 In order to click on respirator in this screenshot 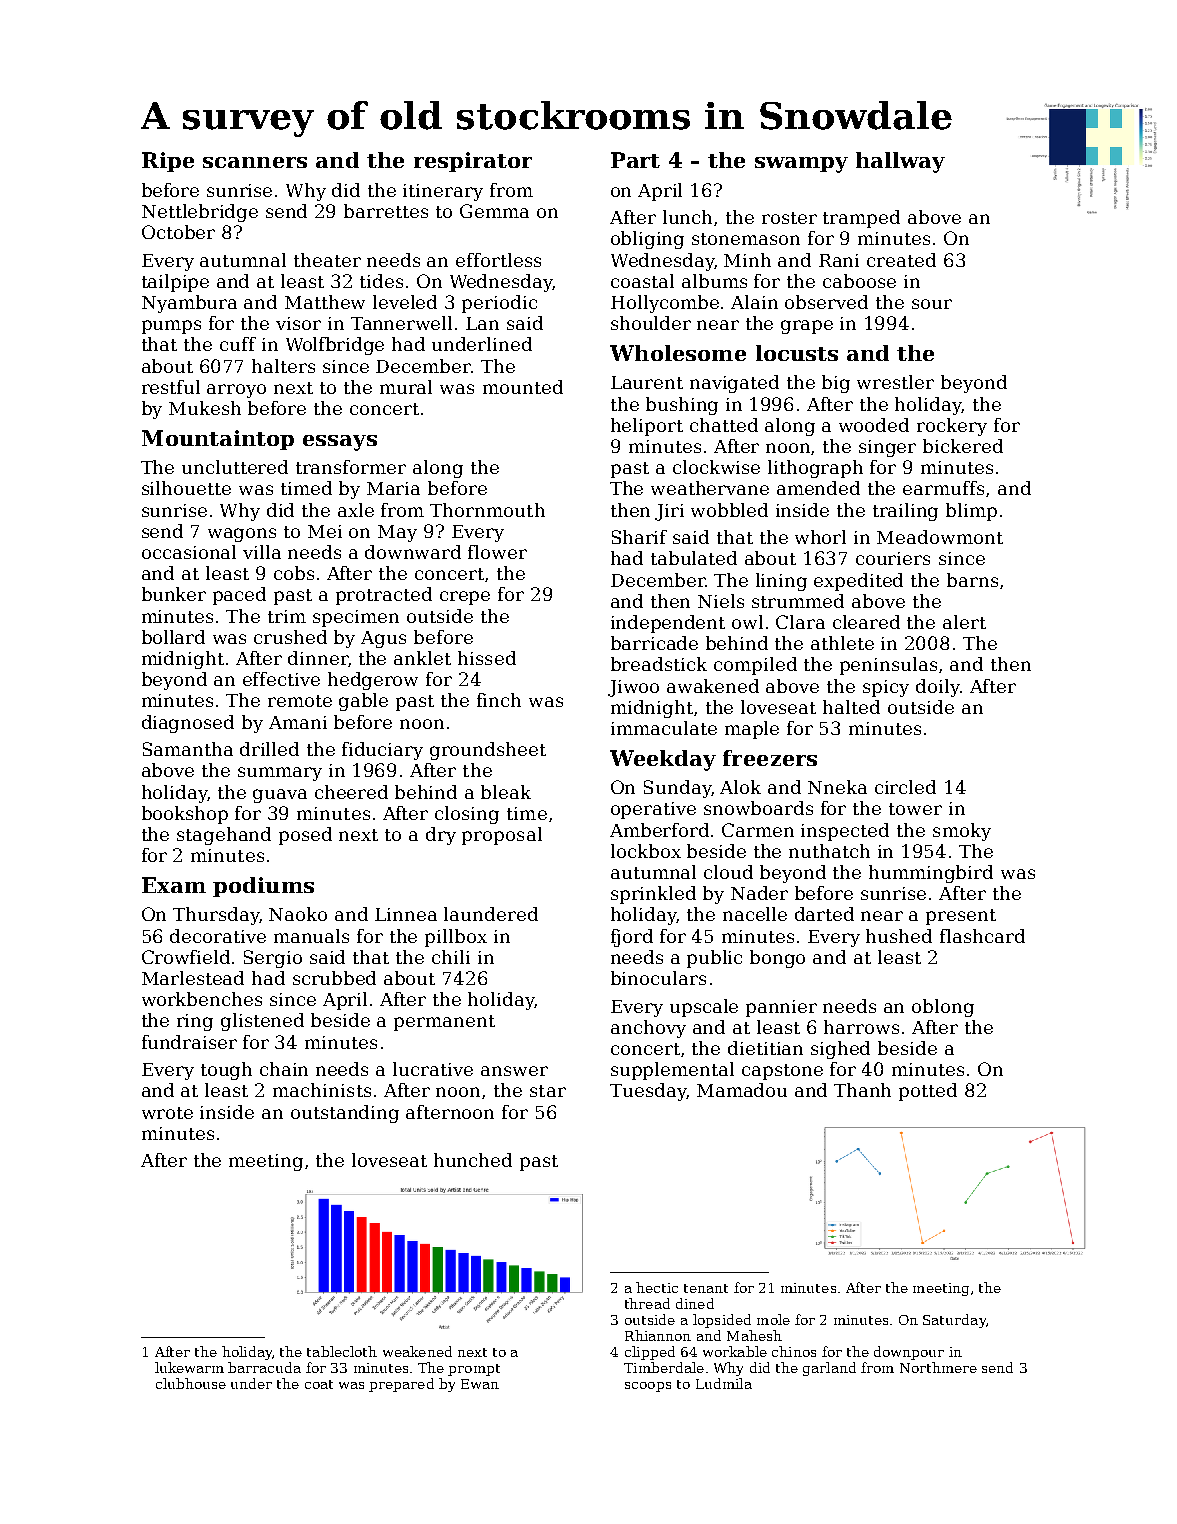, I will do `click(473, 162)`.
